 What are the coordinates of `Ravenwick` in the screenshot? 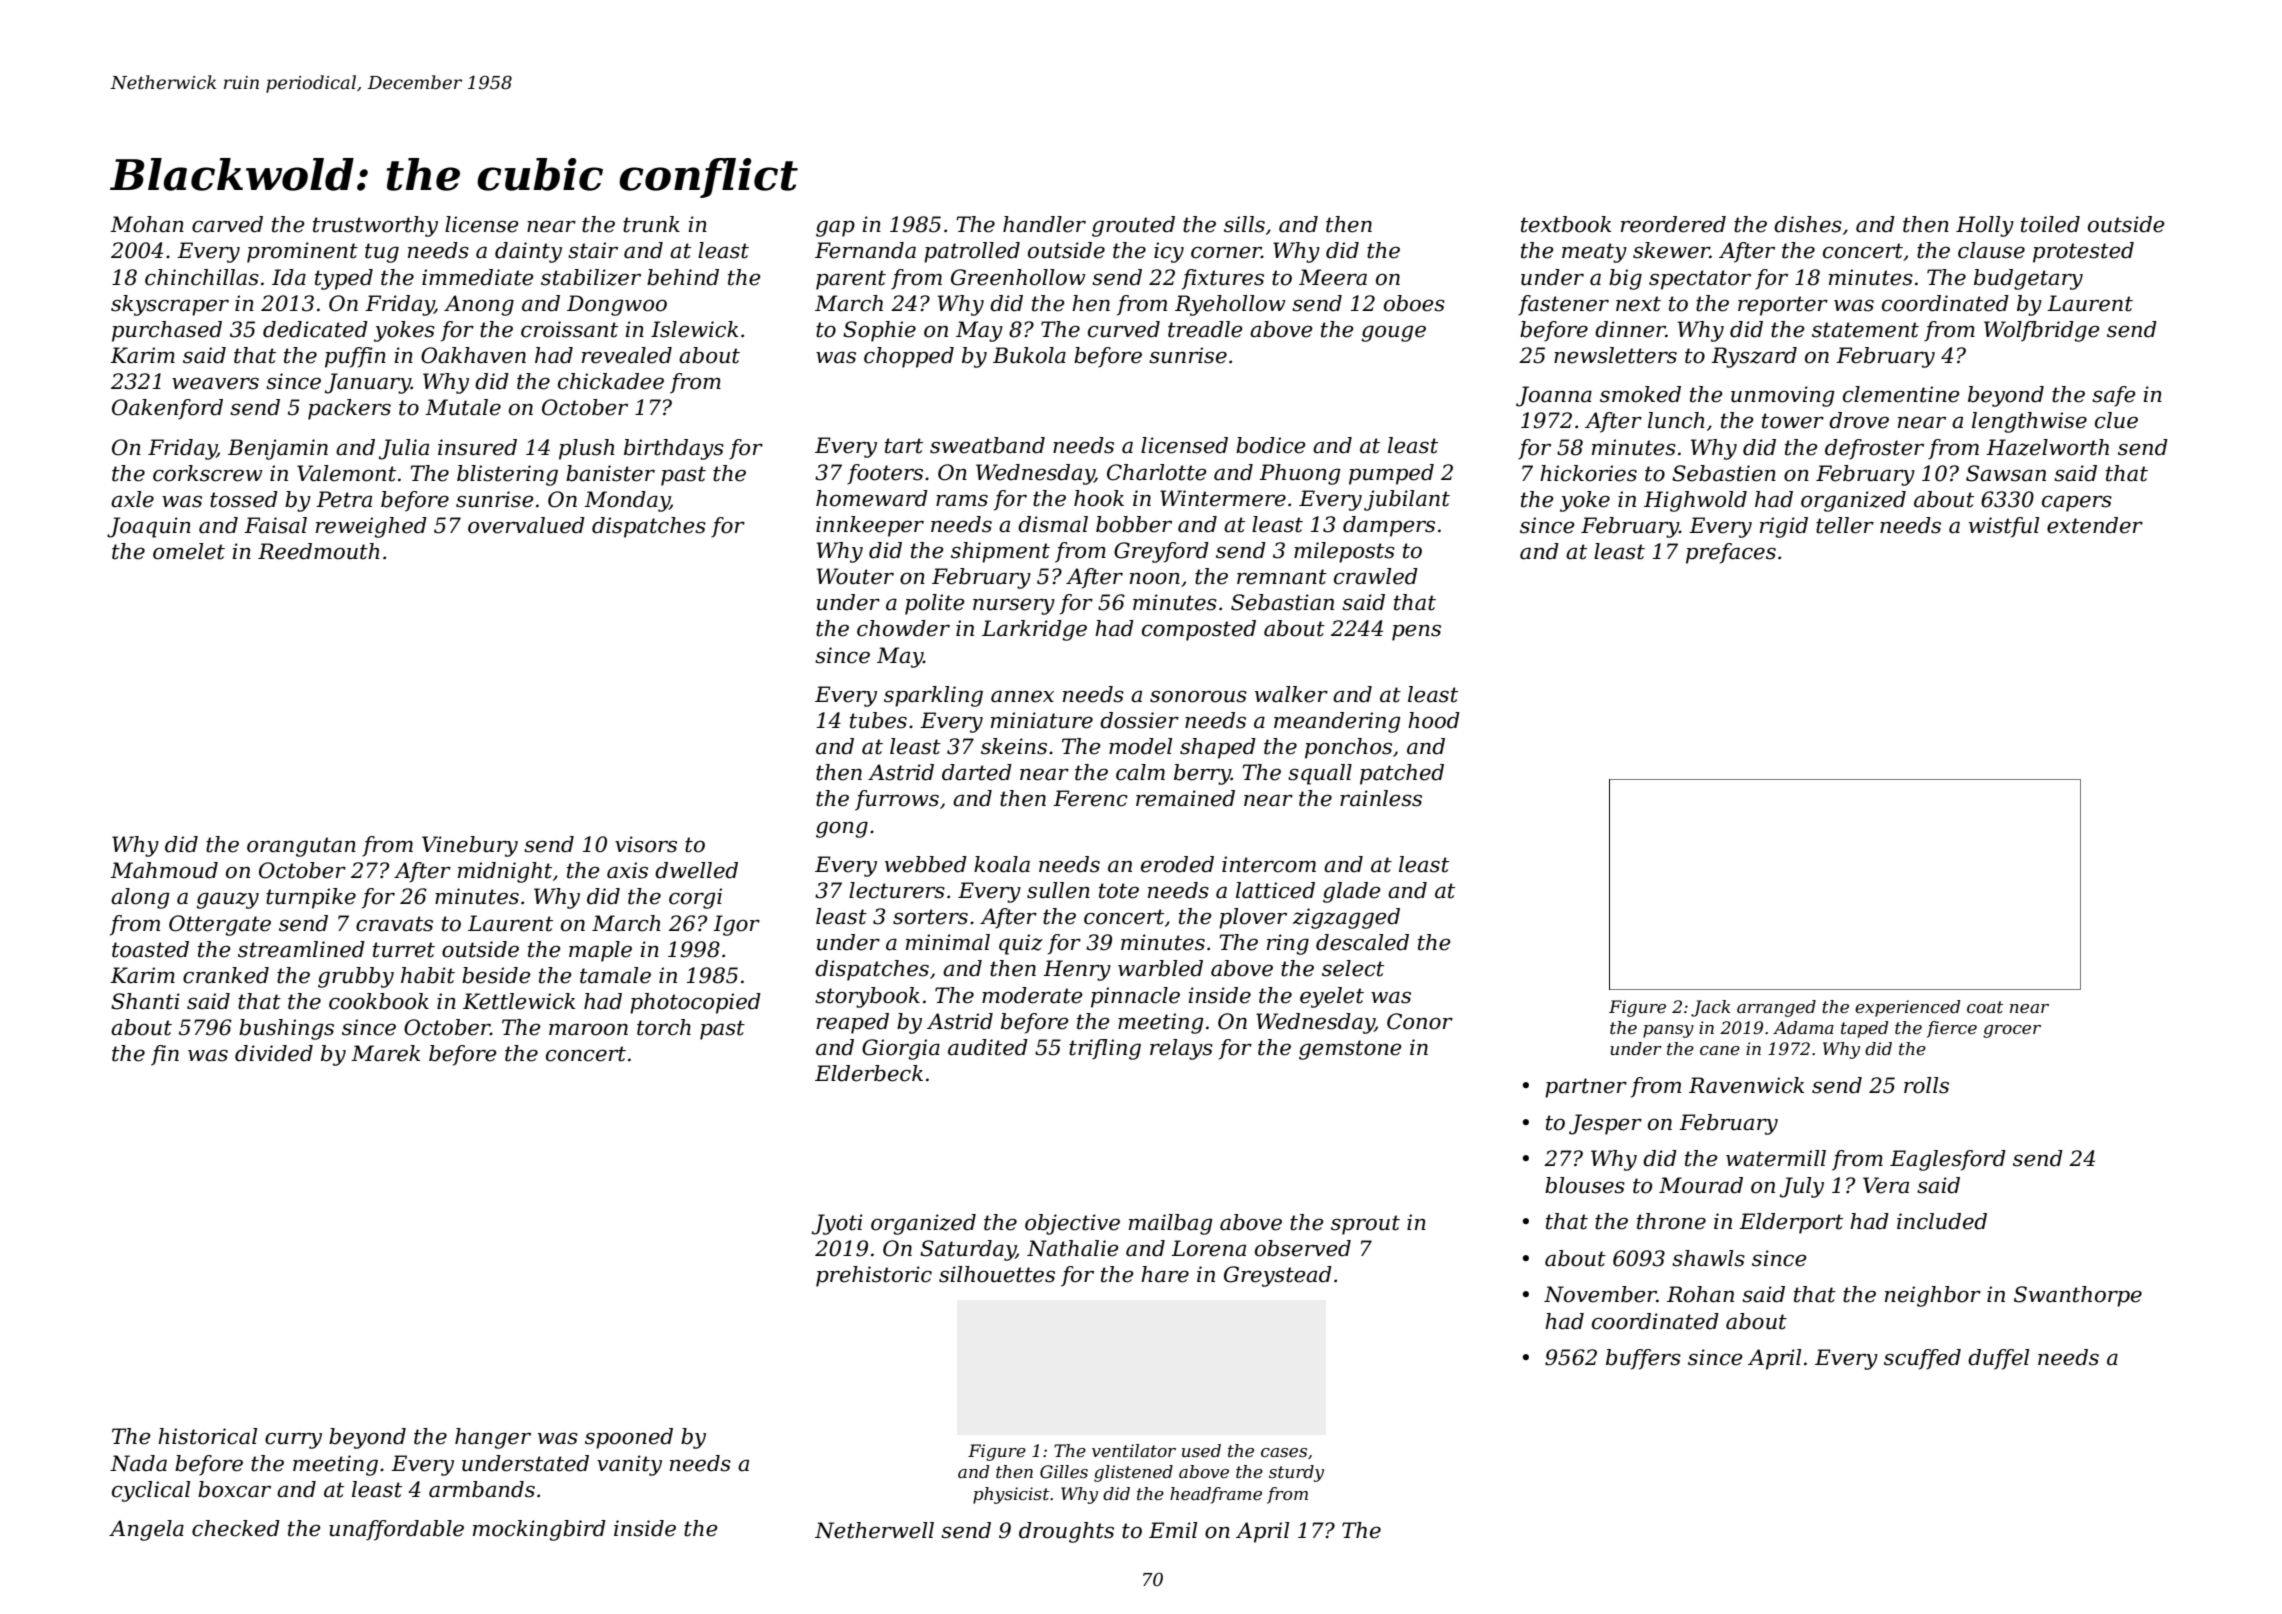 It's located at (1746, 1085).
